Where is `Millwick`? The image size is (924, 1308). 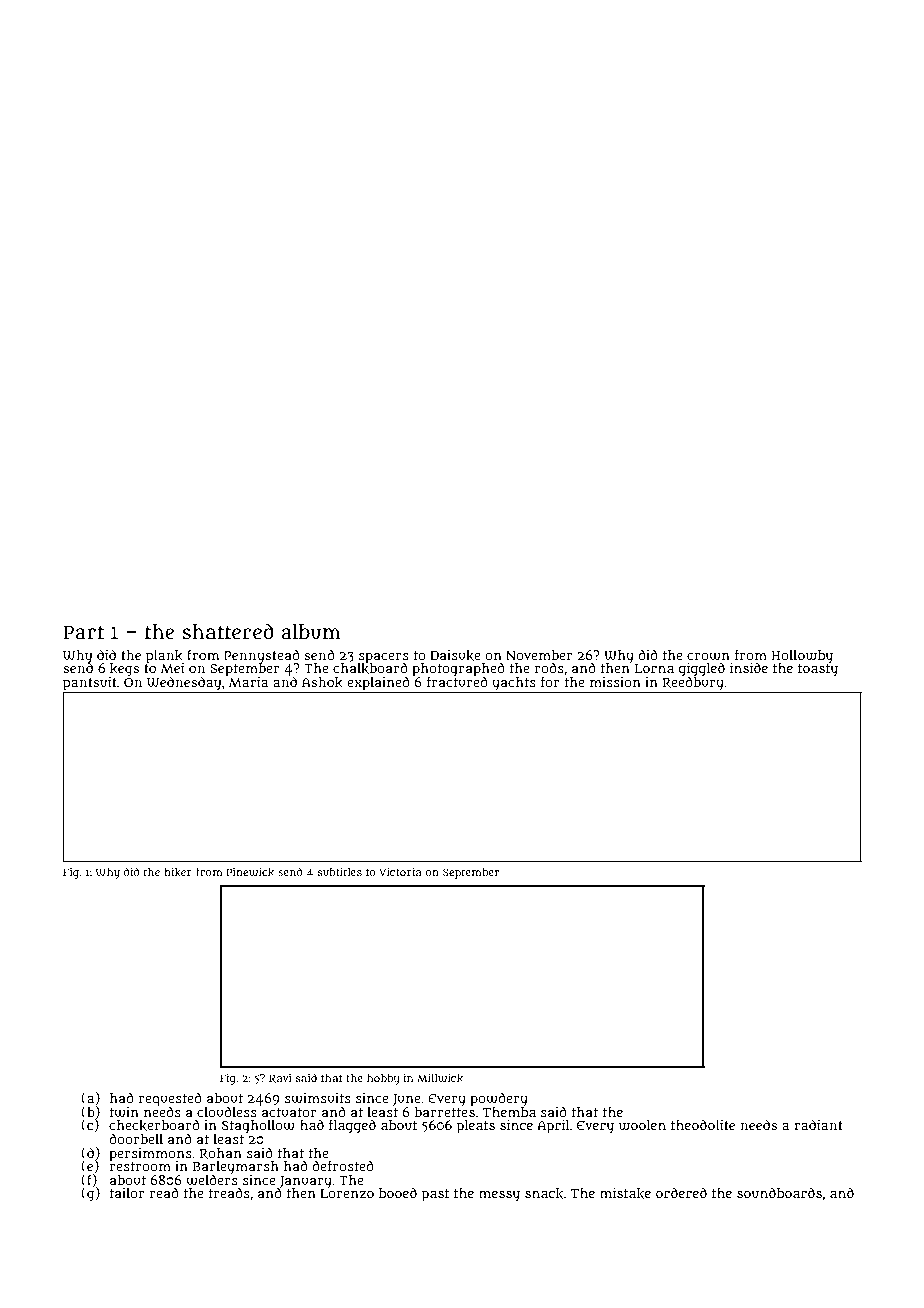
Millwick is located at coordinates (440, 1078).
